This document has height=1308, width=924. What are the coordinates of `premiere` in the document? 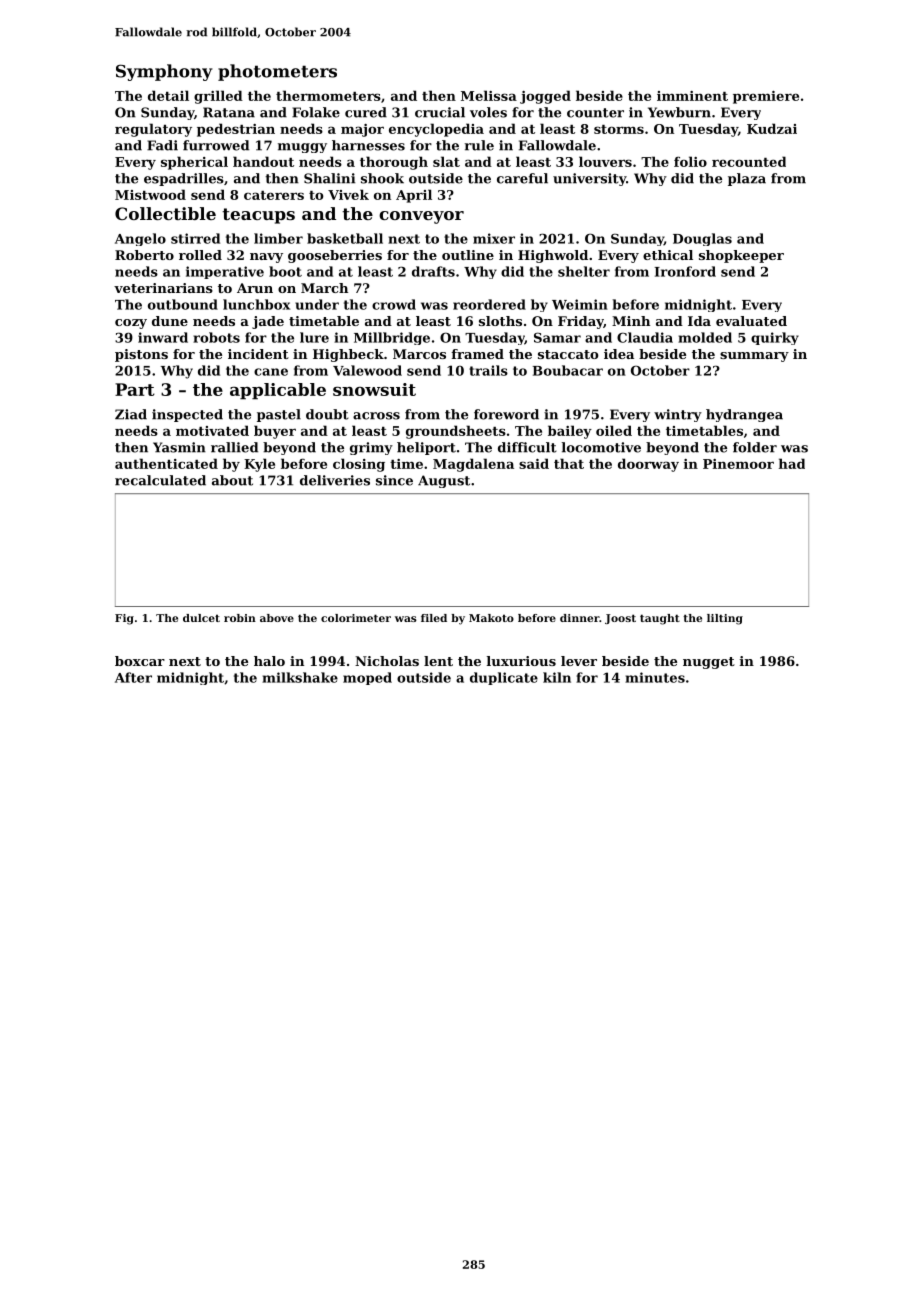 It's located at (766, 97).
